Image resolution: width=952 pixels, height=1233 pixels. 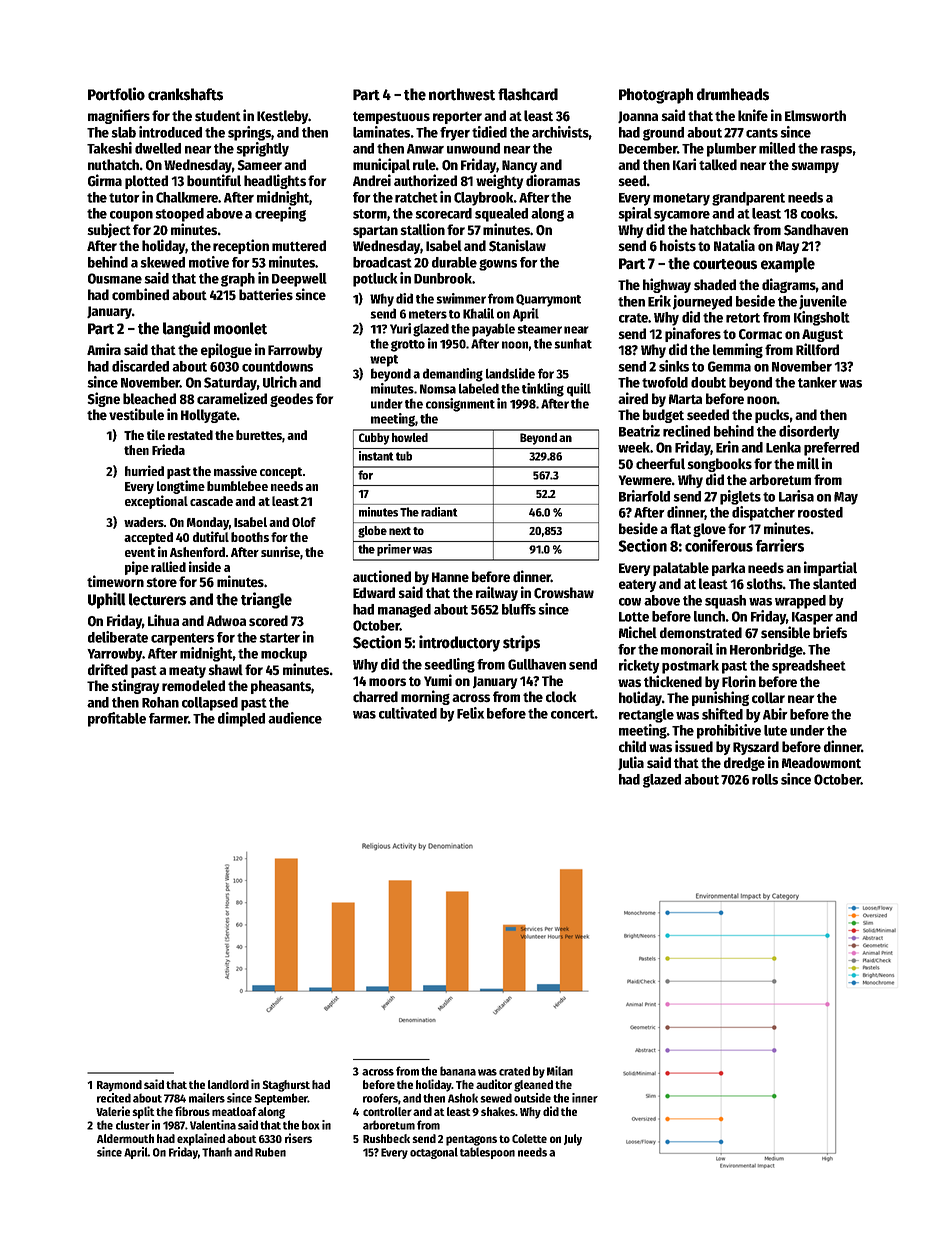 I want to click on Aldermouth, so click(x=125, y=1138).
